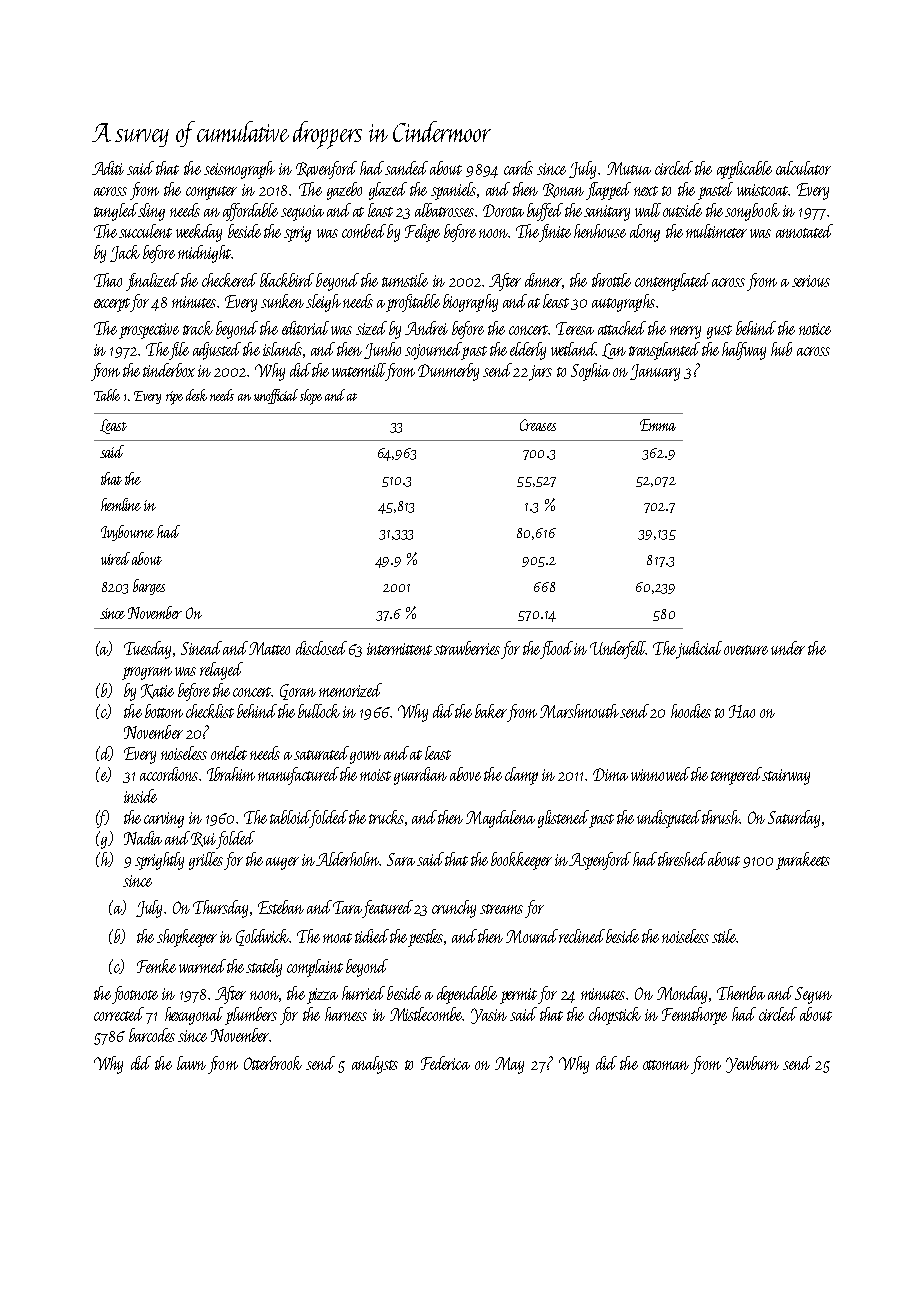 The height and width of the screenshot is (1314, 924). Describe the element at coordinates (746, 650) in the screenshot. I see `overture` at that location.
